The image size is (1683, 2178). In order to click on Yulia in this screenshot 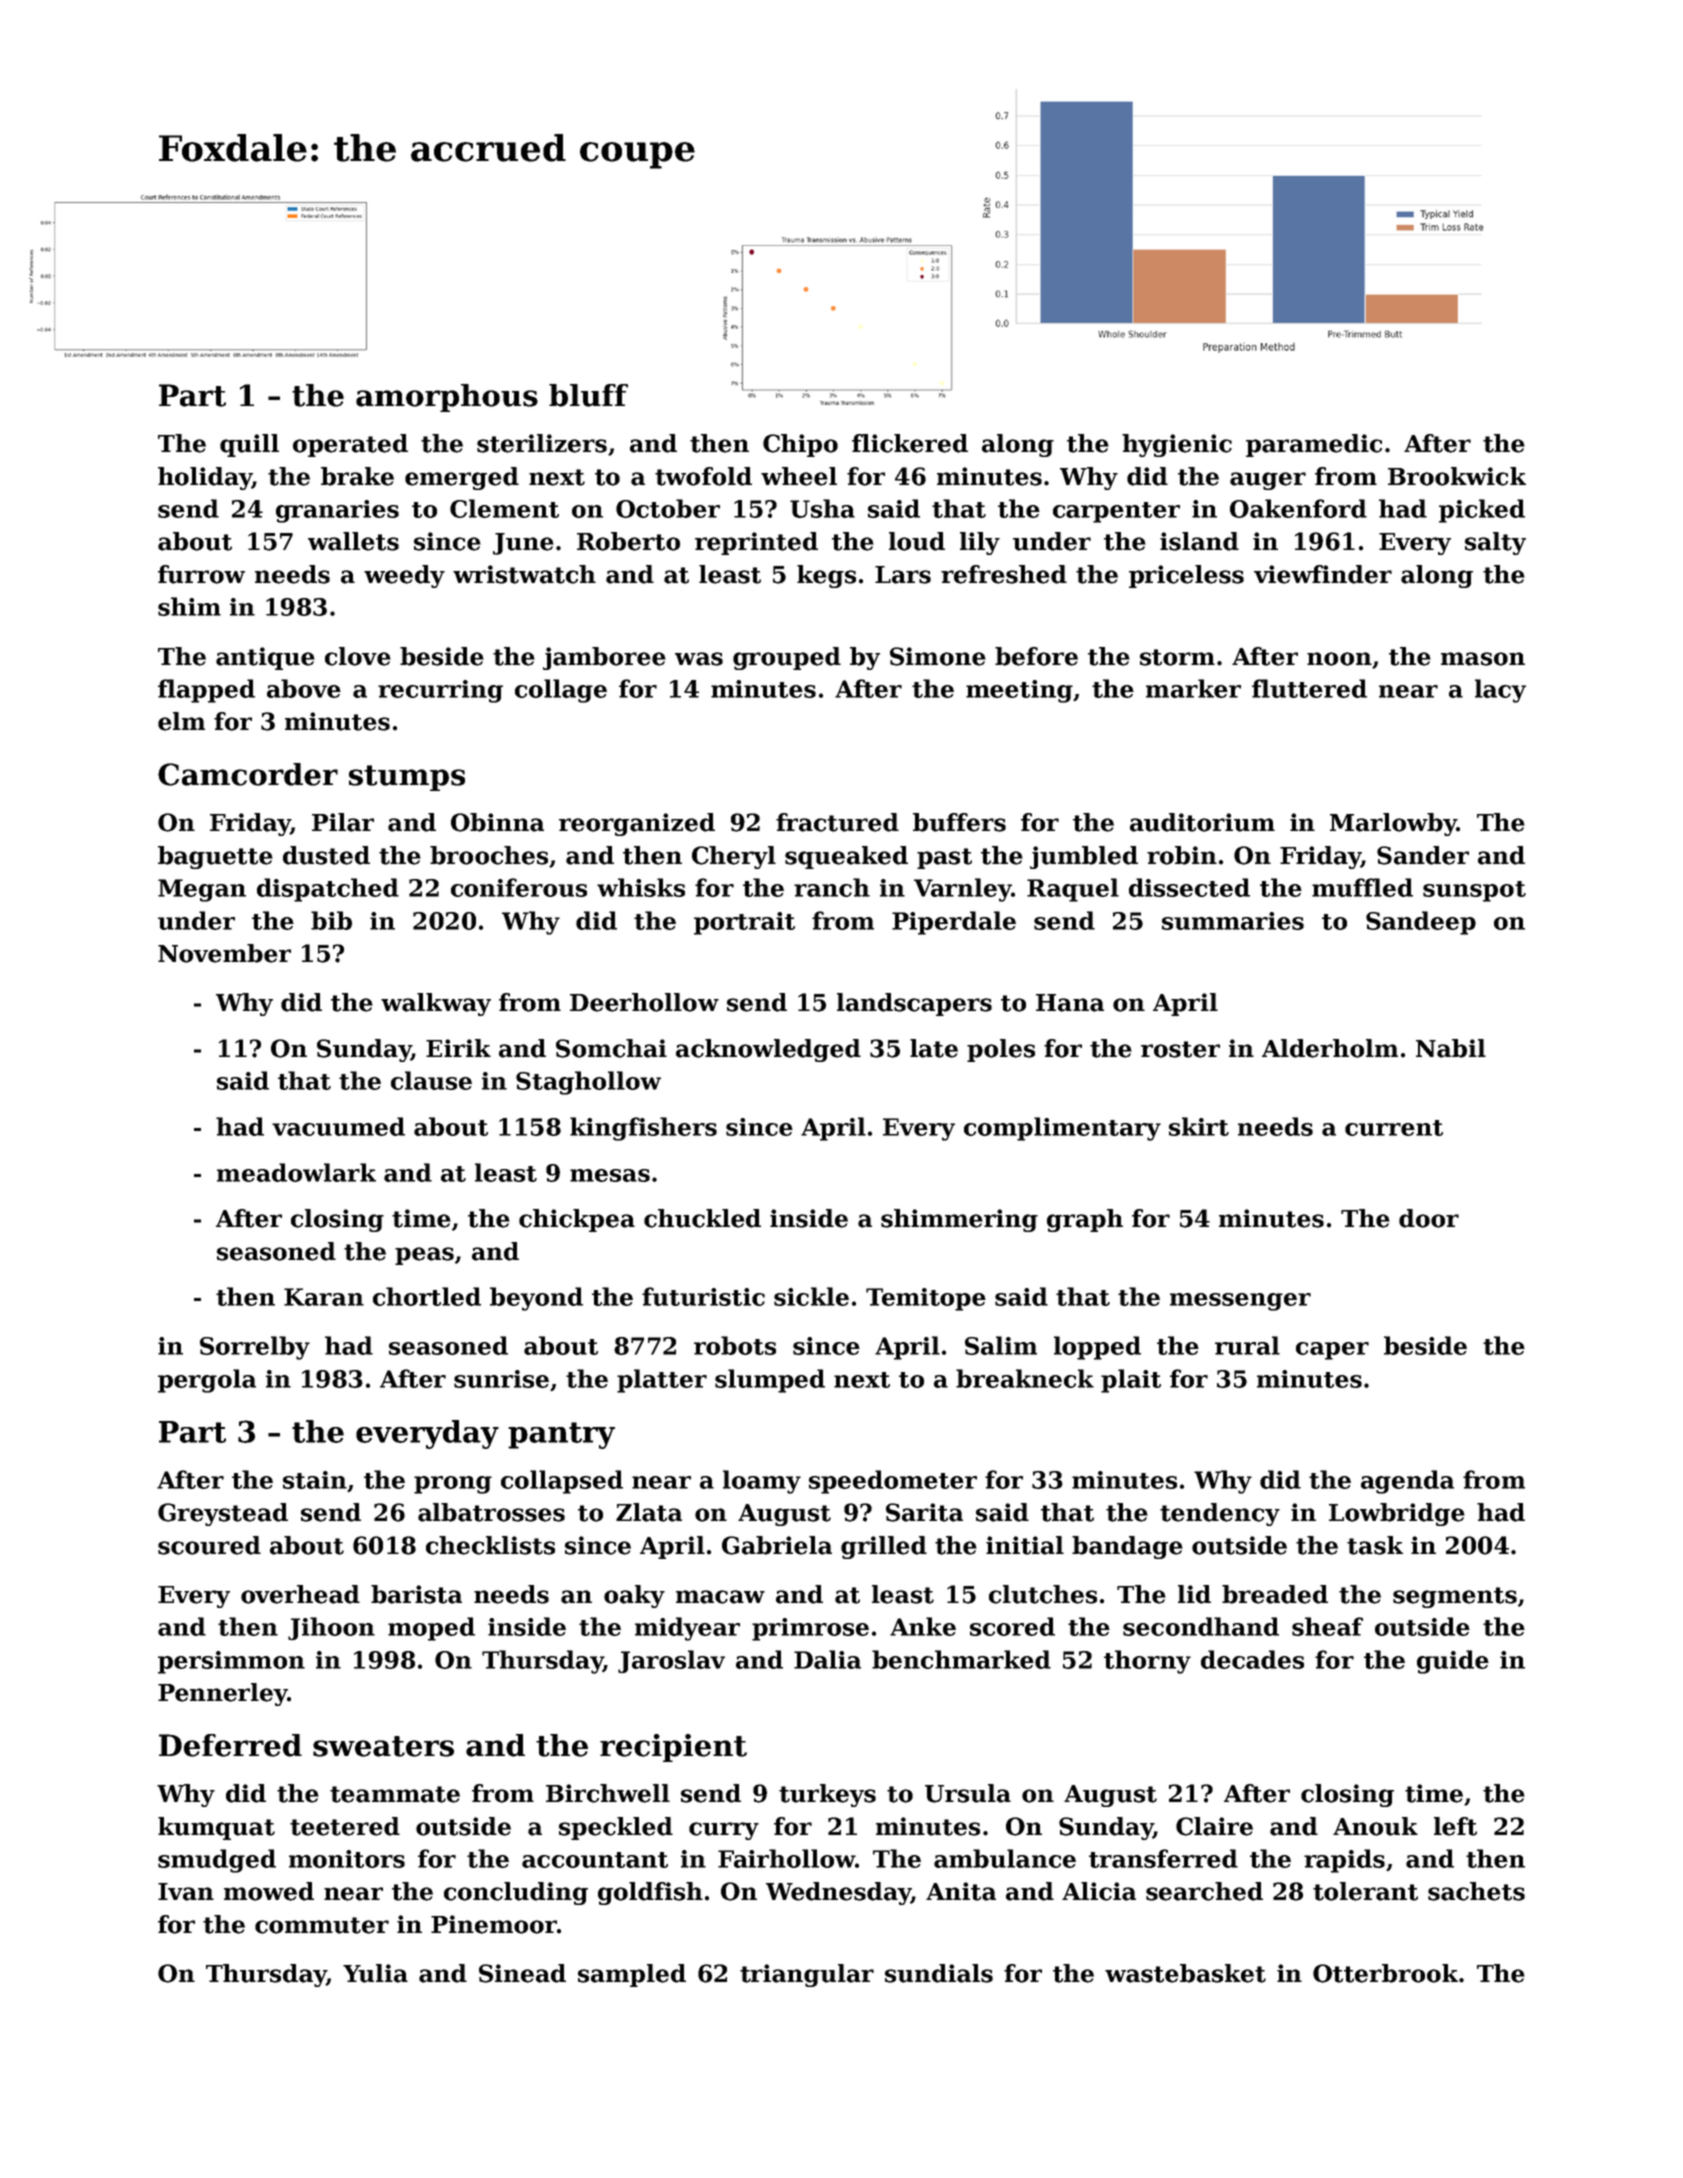, I will do `click(375, 1973)`.
